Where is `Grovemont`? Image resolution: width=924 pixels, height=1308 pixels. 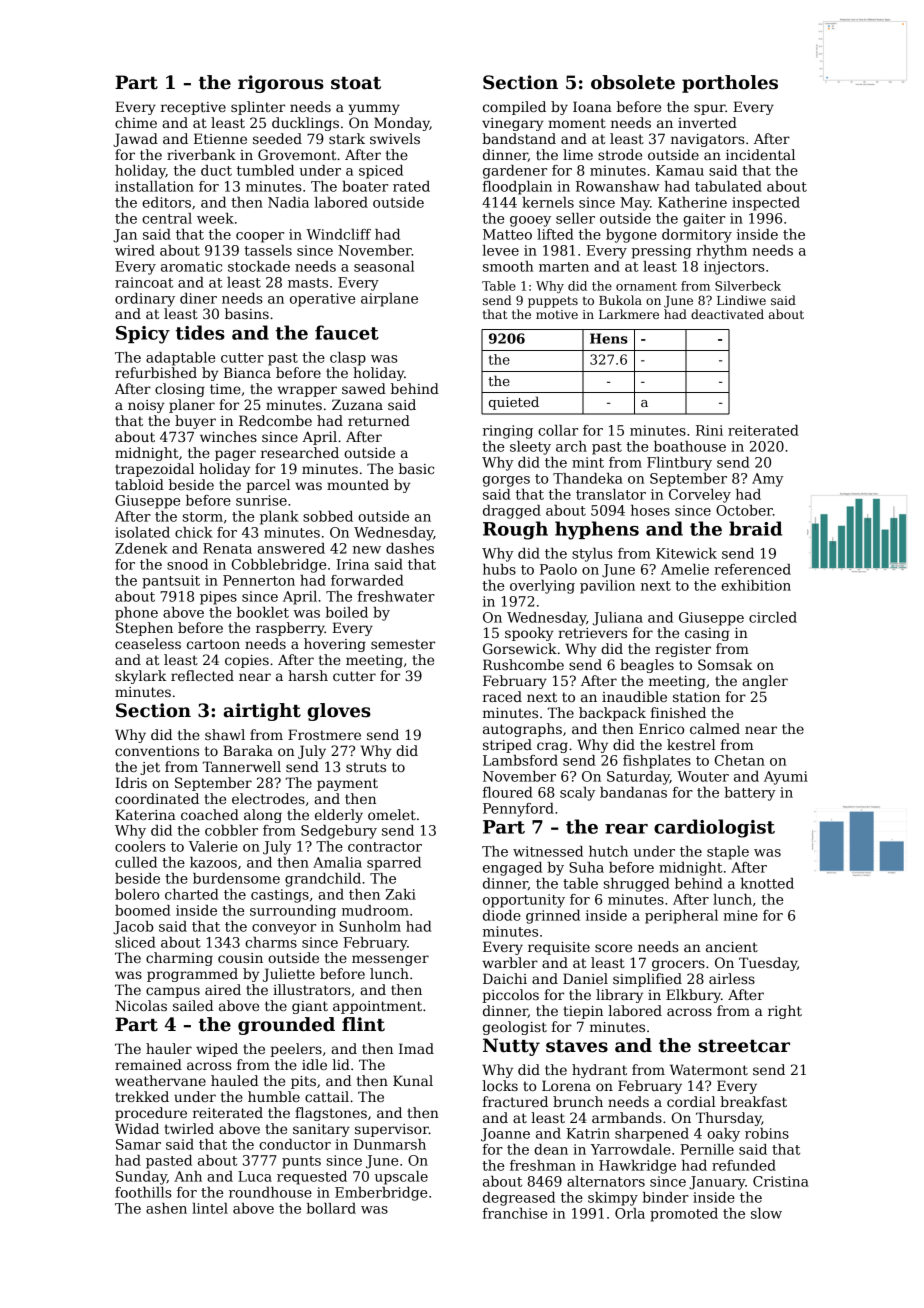
Grovemont is located at coordinates (297, 154).
